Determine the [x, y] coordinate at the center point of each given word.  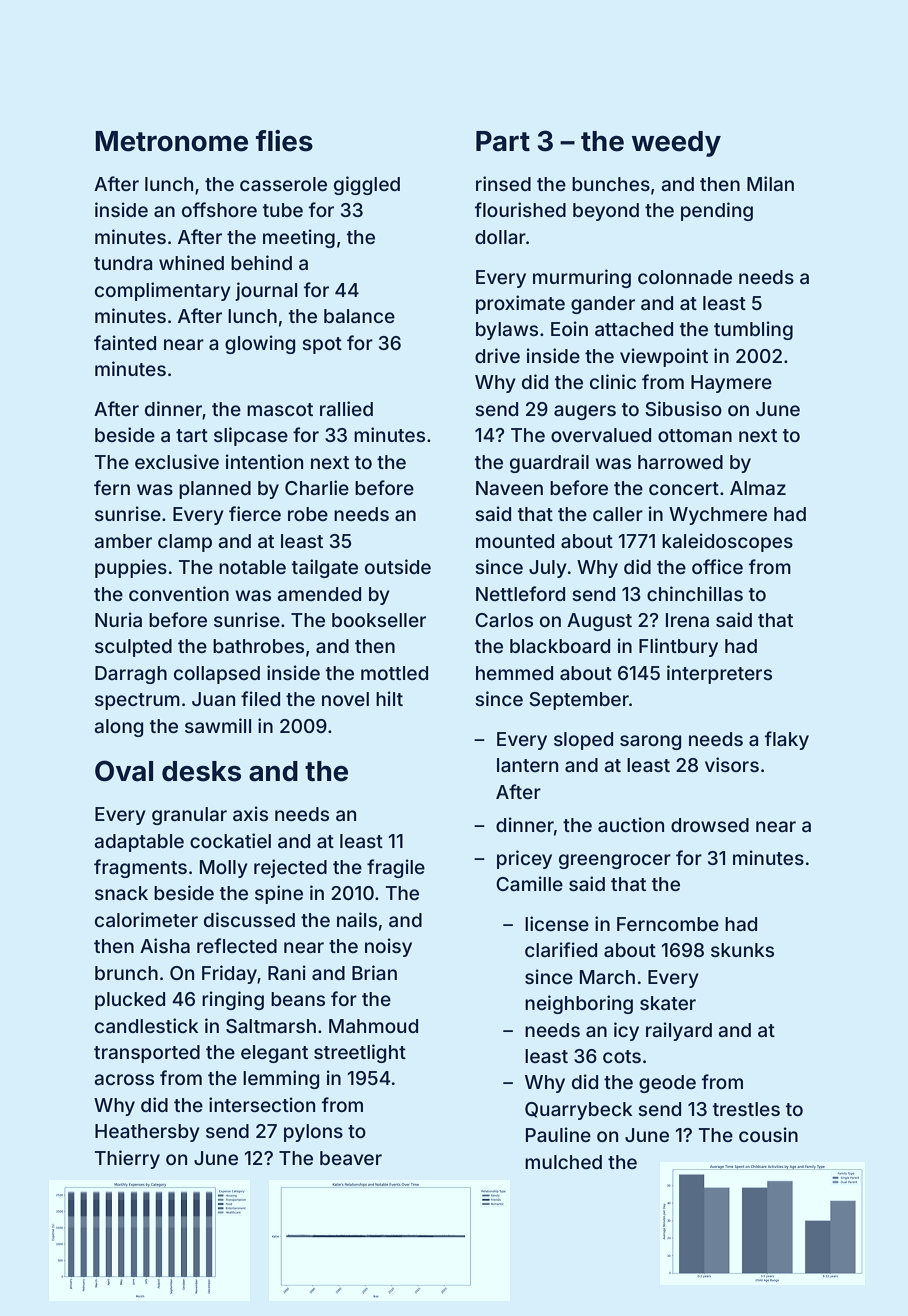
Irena [687, 620]
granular [189, 816]
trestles [746, 1109]
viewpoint [664, 357]
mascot [280, 409]
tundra [123, 263]
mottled [394, 673]
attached [634, 329]
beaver [351, 1158]
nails [357, 919]
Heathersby [147, 1133]
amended [319, 594]
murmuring [582, 278]
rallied [346, 408]
